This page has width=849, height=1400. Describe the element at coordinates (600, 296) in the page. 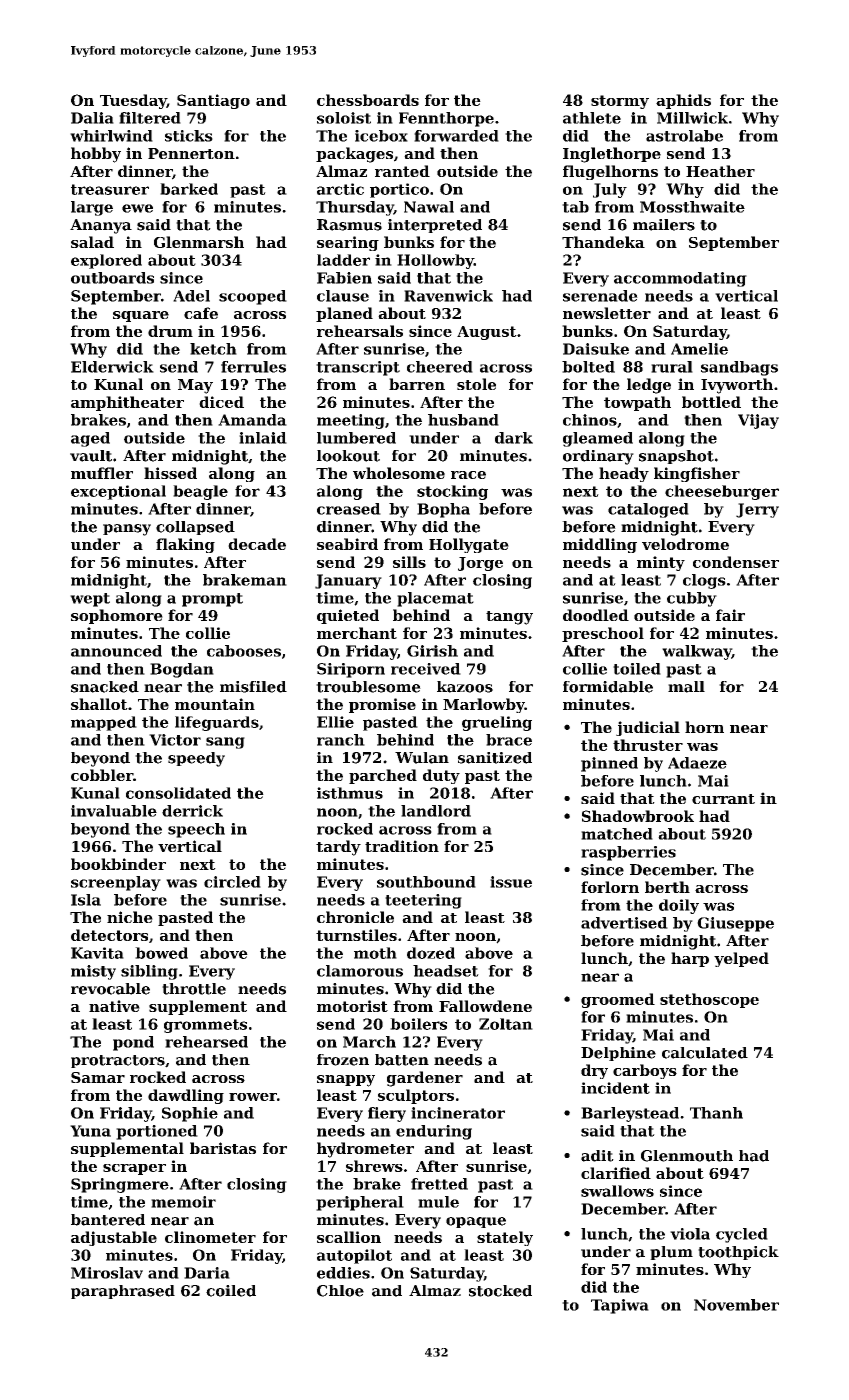

I see `serenade` at that location.
